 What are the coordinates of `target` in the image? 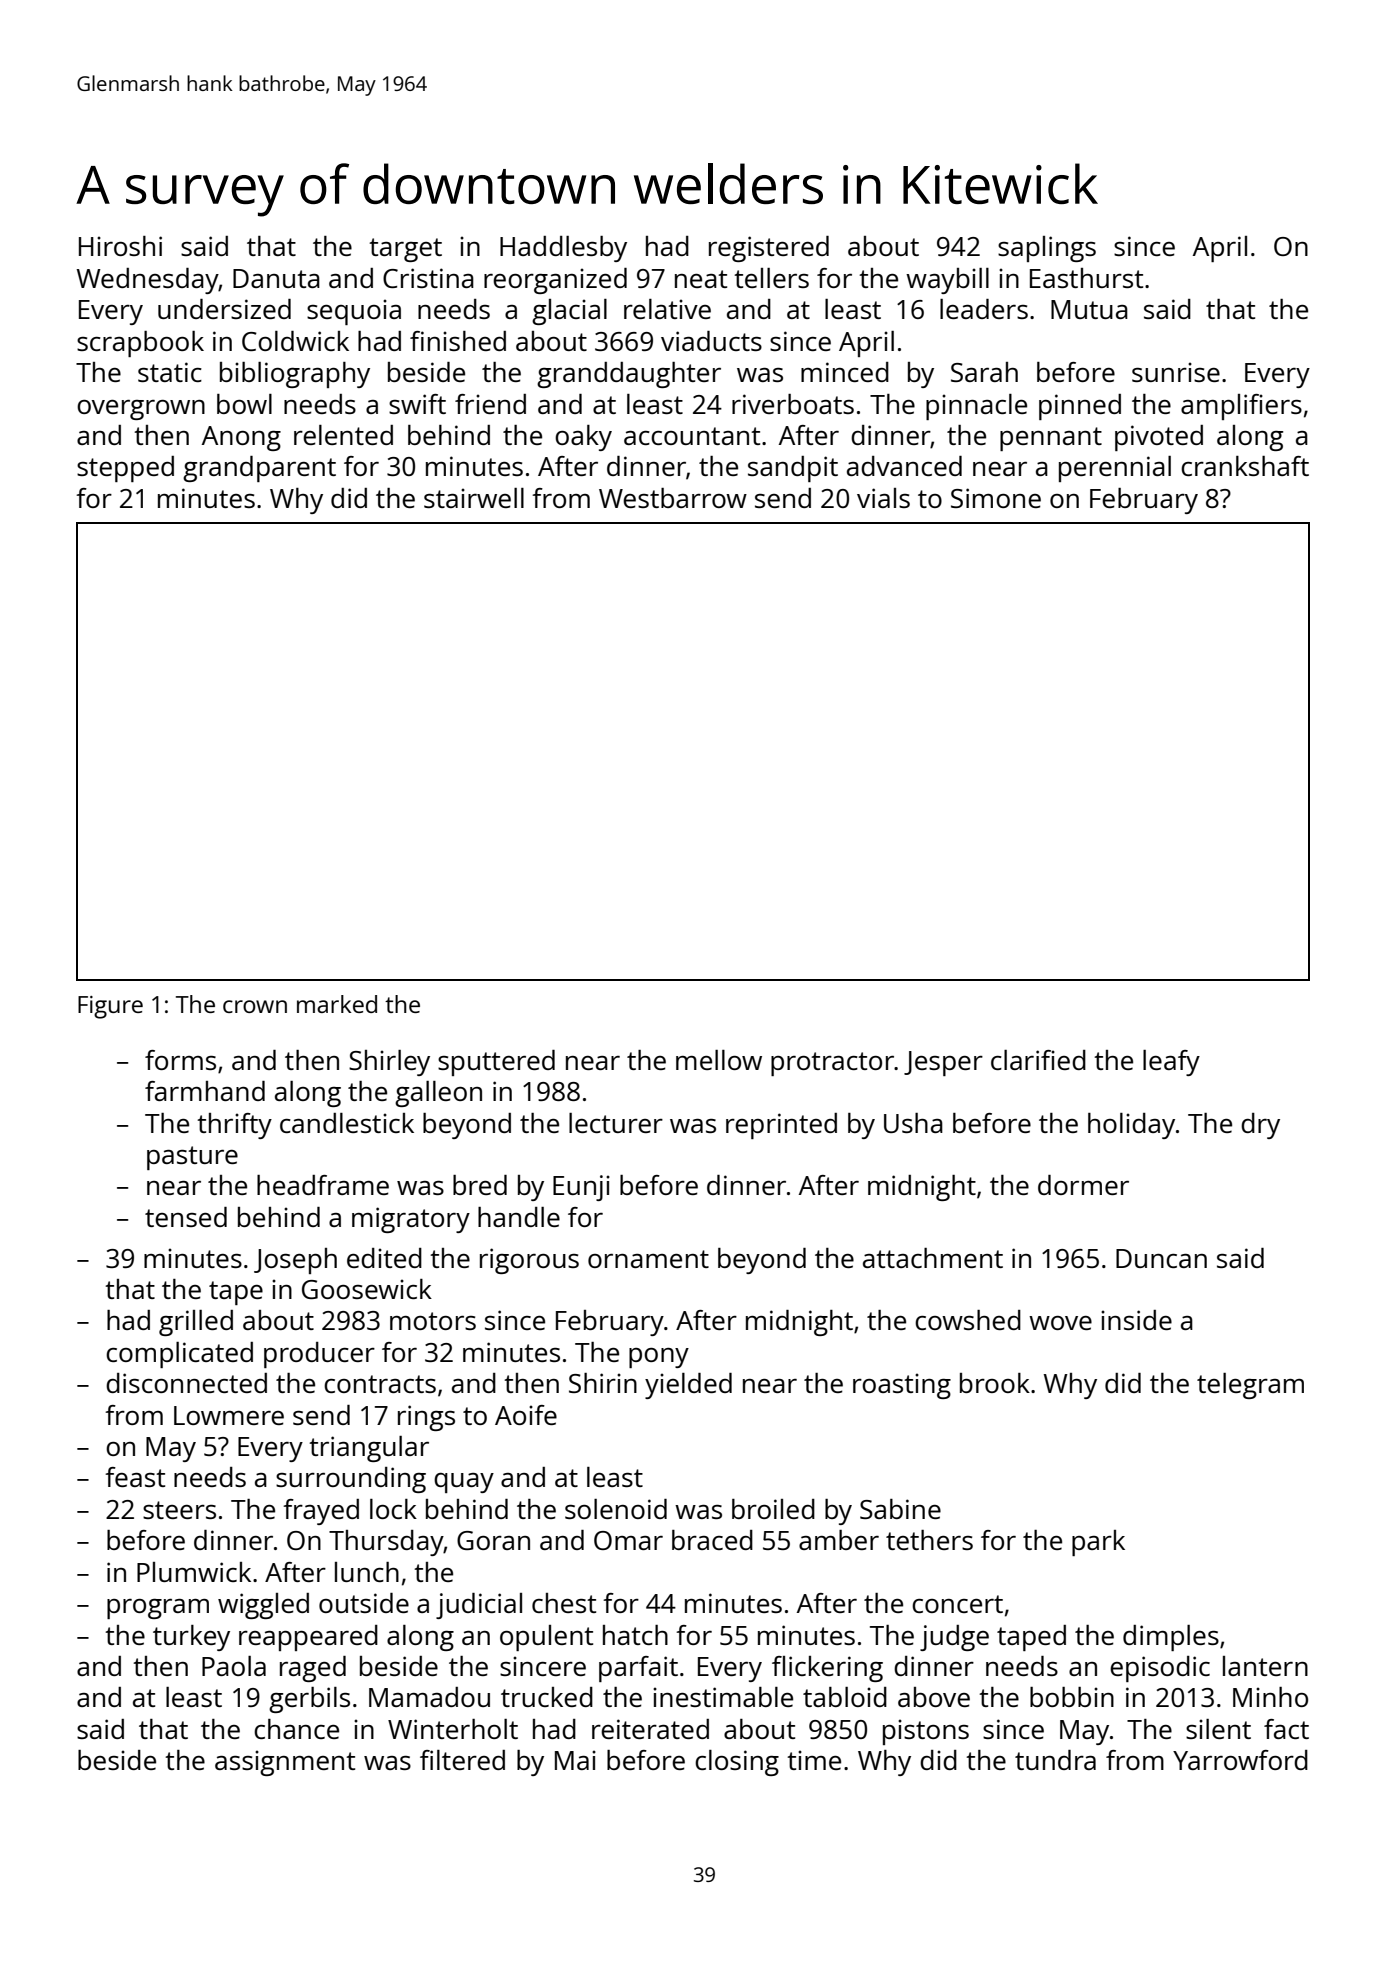 It's located at (405, 250).
